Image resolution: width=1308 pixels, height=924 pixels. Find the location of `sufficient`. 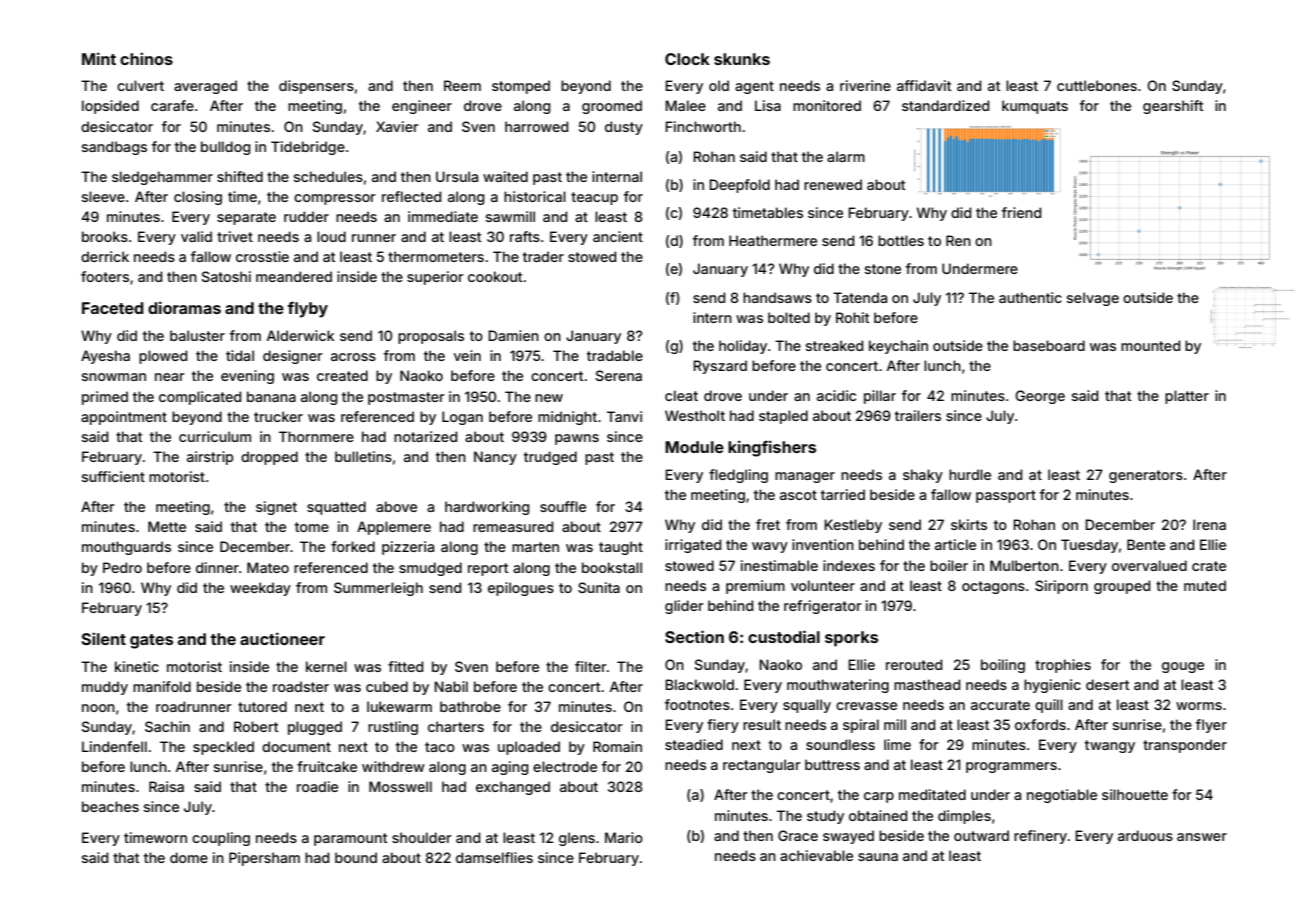

sufficient is located at coordinates (113, 476).
